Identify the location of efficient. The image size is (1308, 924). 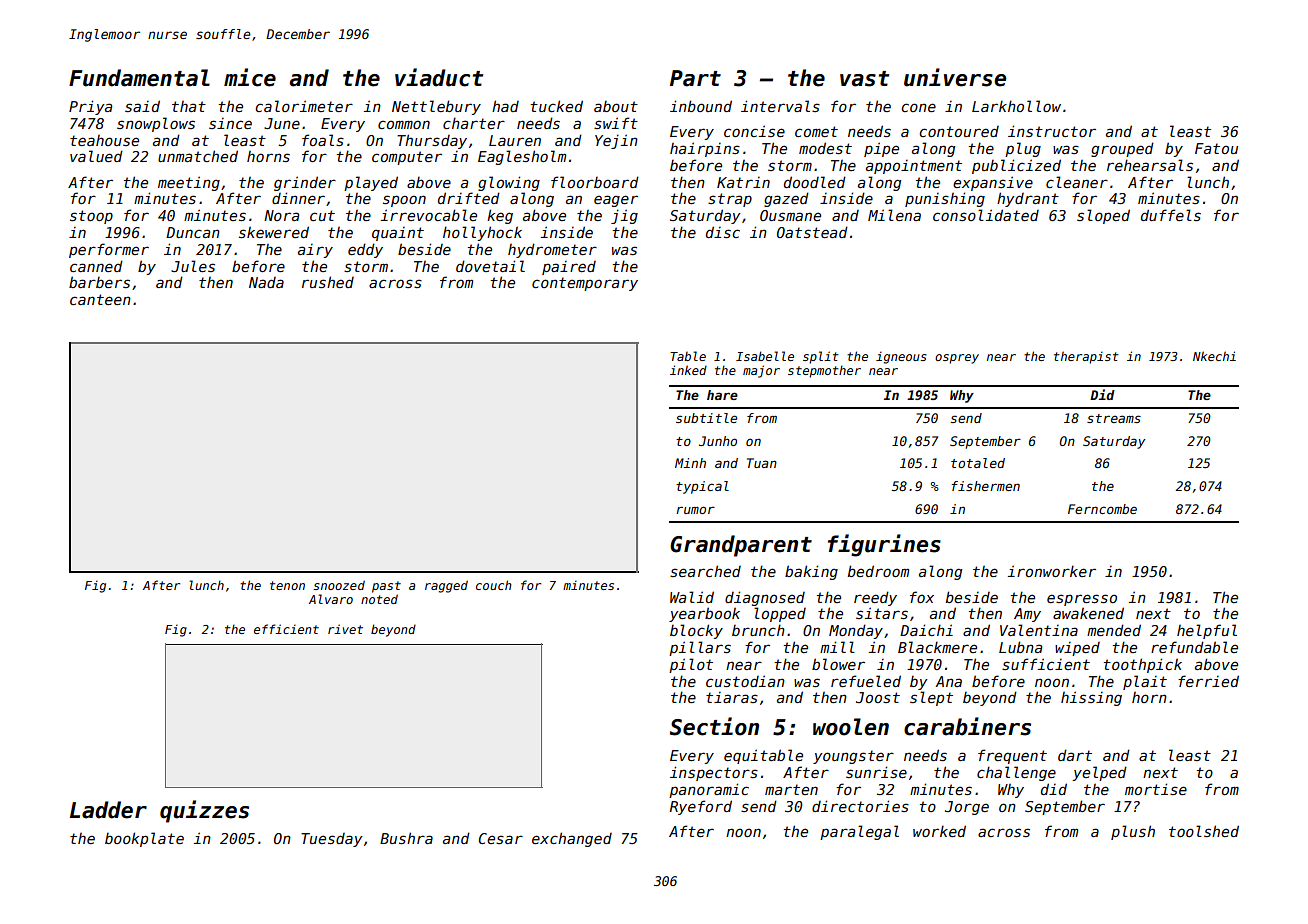
(286, 629).
